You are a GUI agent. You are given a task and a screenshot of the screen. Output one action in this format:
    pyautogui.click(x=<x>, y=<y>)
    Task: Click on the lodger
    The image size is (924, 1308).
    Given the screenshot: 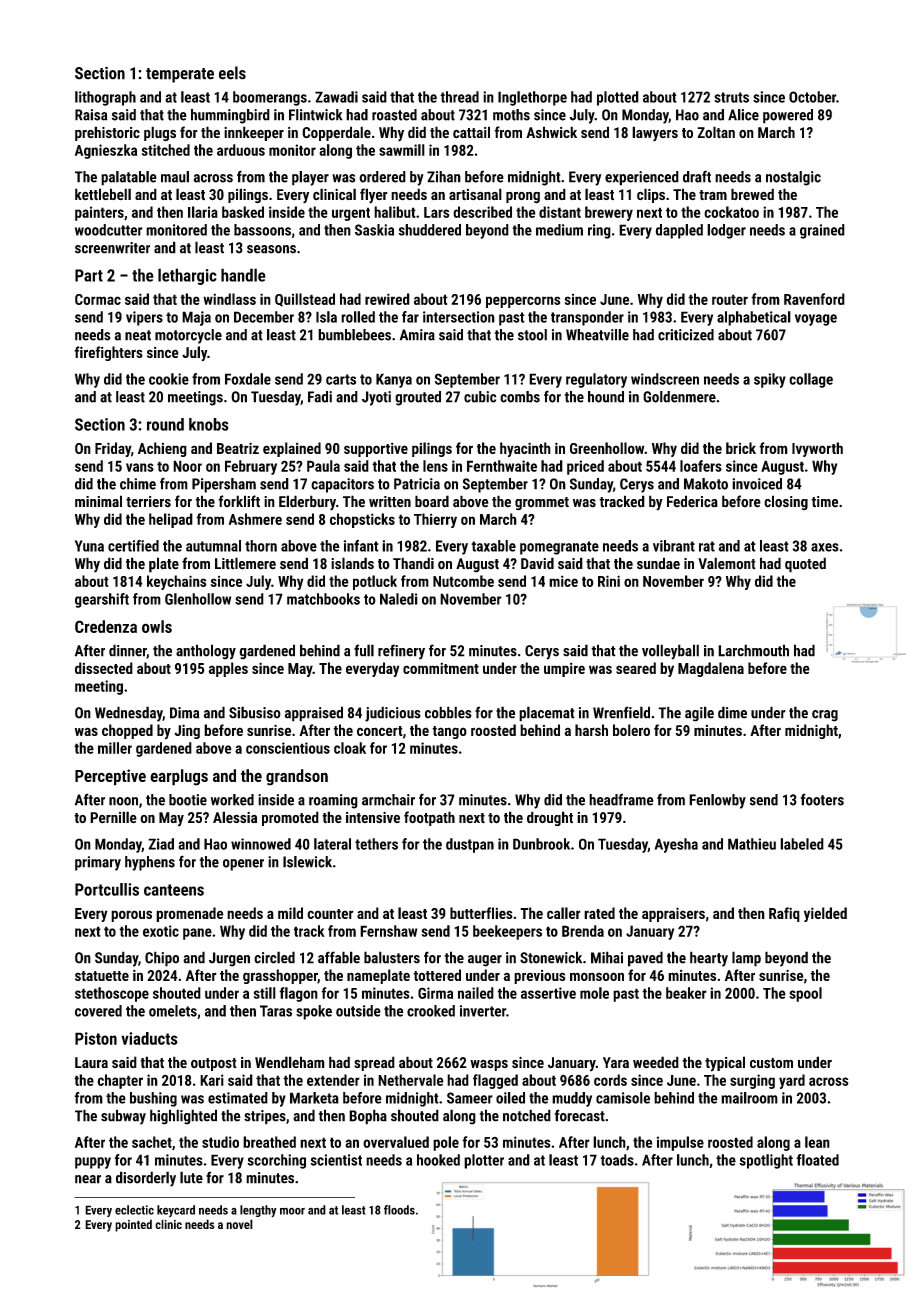 What is the action you would take?
    pyautogui.click(x=726, y=231)
